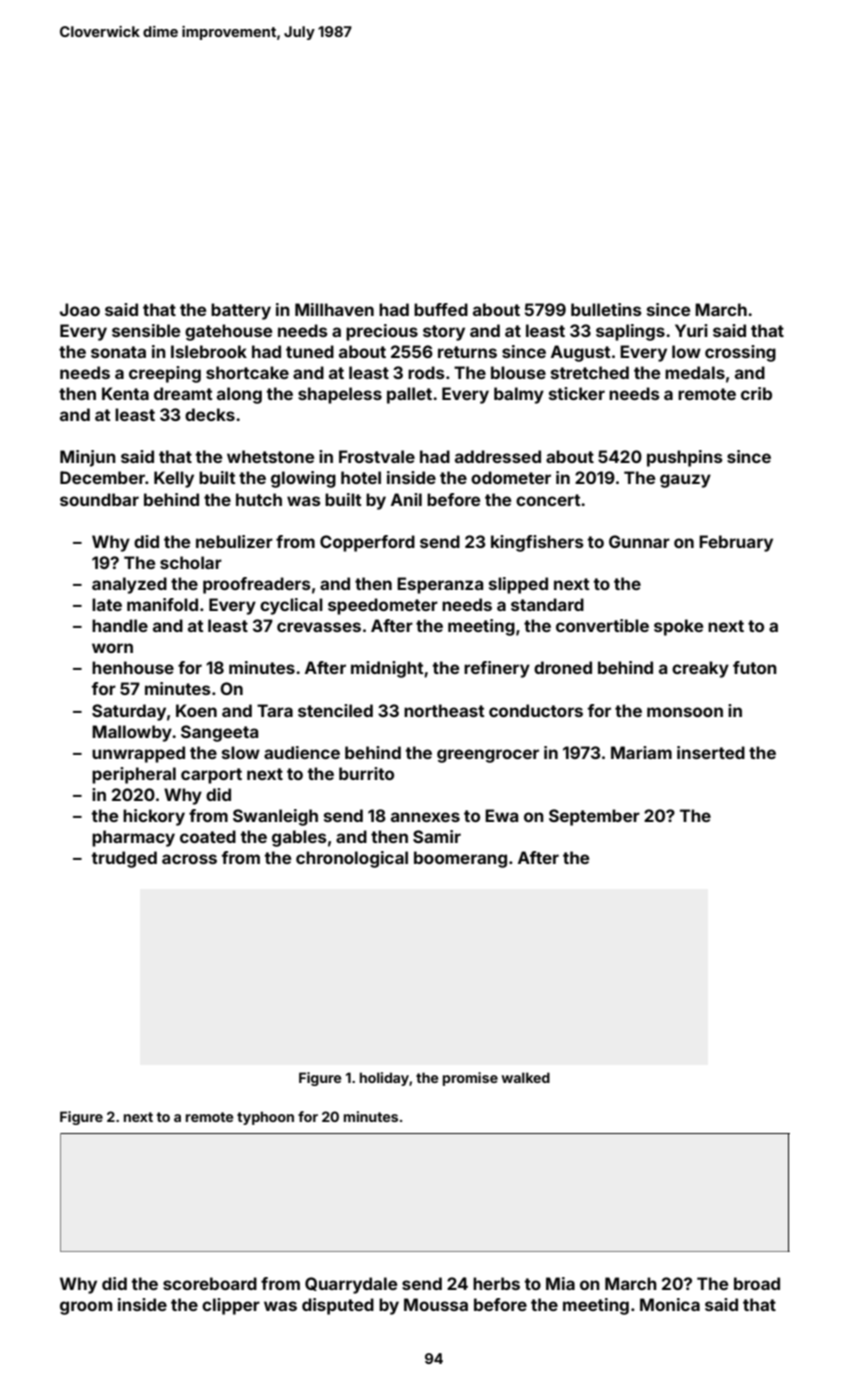 The height and width of the document is (1400, 849). I want to click on buffed, so click(441, 309).
